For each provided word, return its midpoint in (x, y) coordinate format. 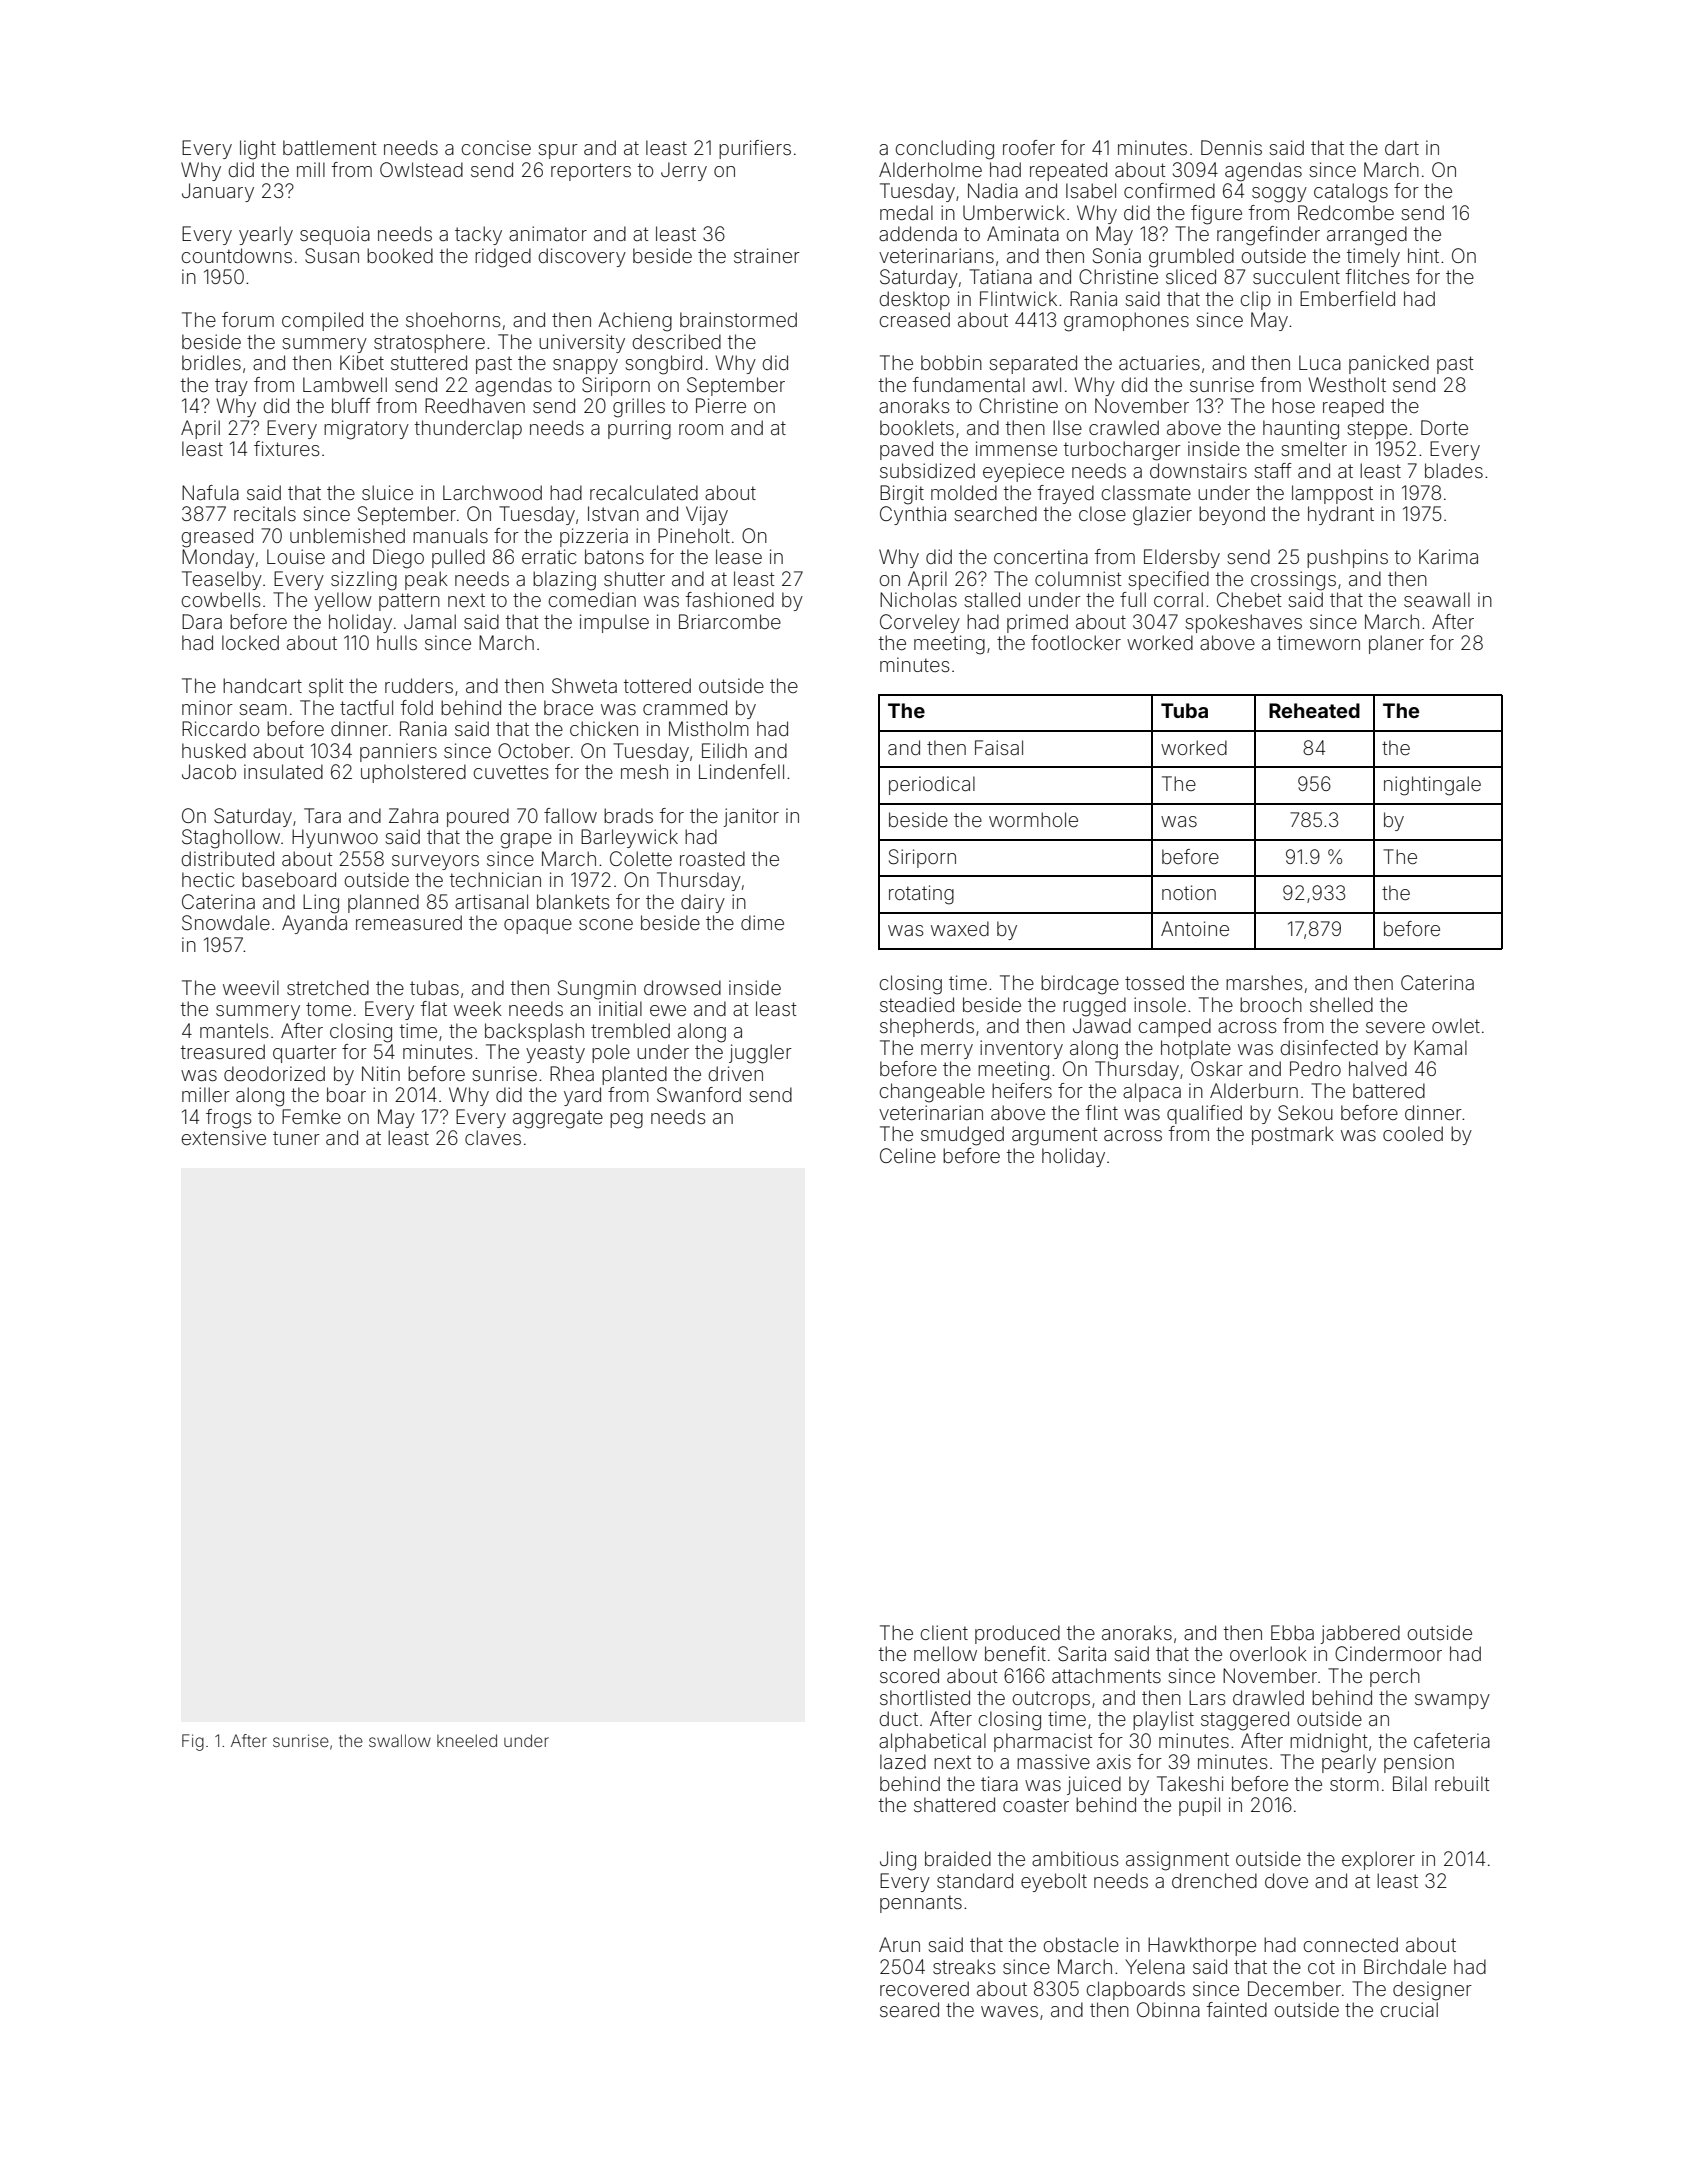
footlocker (1076, 642)
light (258, 150)
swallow (400, 1740)
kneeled (467, 1740)
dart (1402, 147)
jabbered (1360, 1634)
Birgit (902, 495)
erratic (549, 556)
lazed (903, 1761)
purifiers (755, 149)
